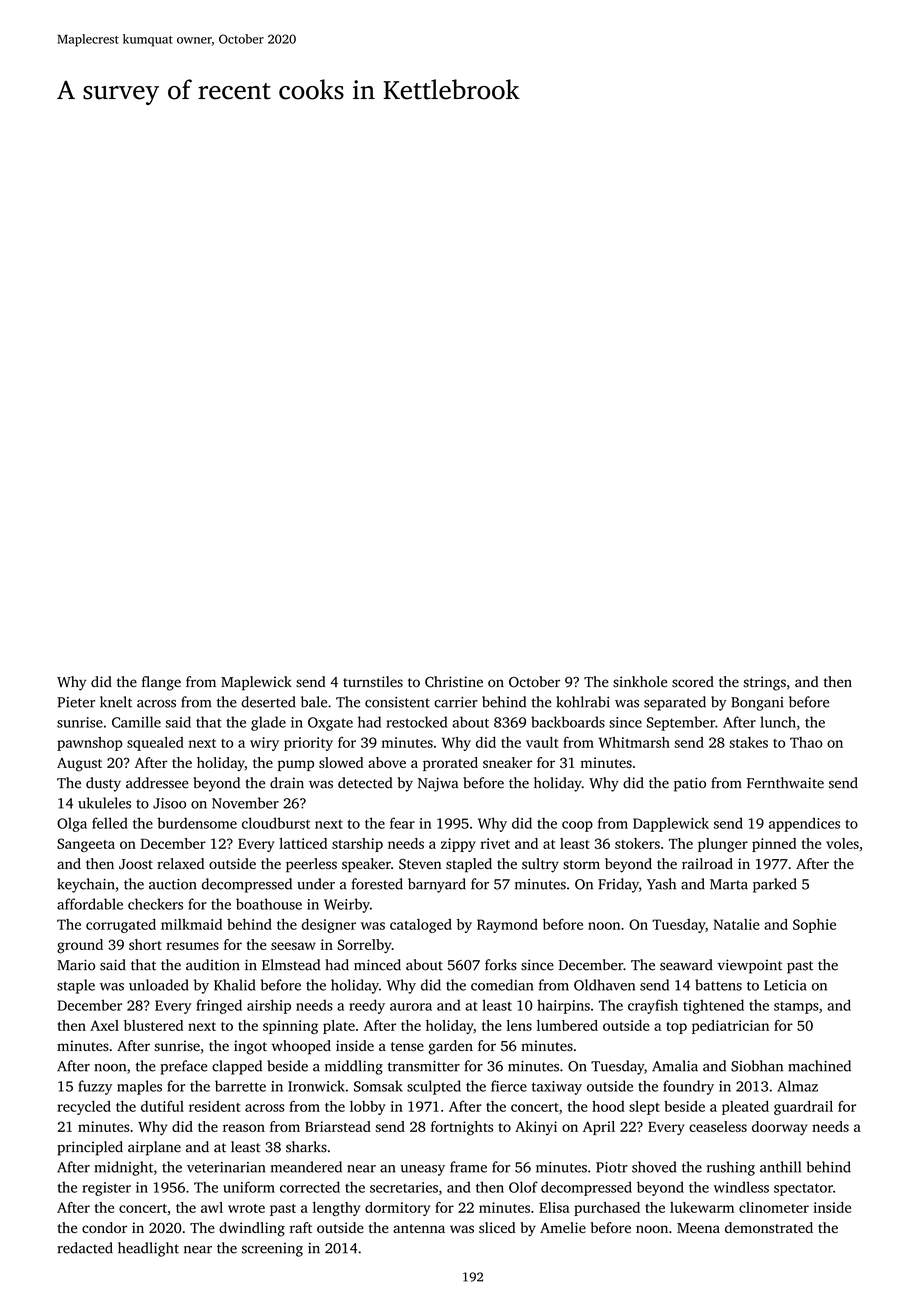 This screenshot has width=924, height=1308. What do you see at coordinates (424, 1066) in the screenshot?
I see `transmitter` at bounding box center [424, 1066].
